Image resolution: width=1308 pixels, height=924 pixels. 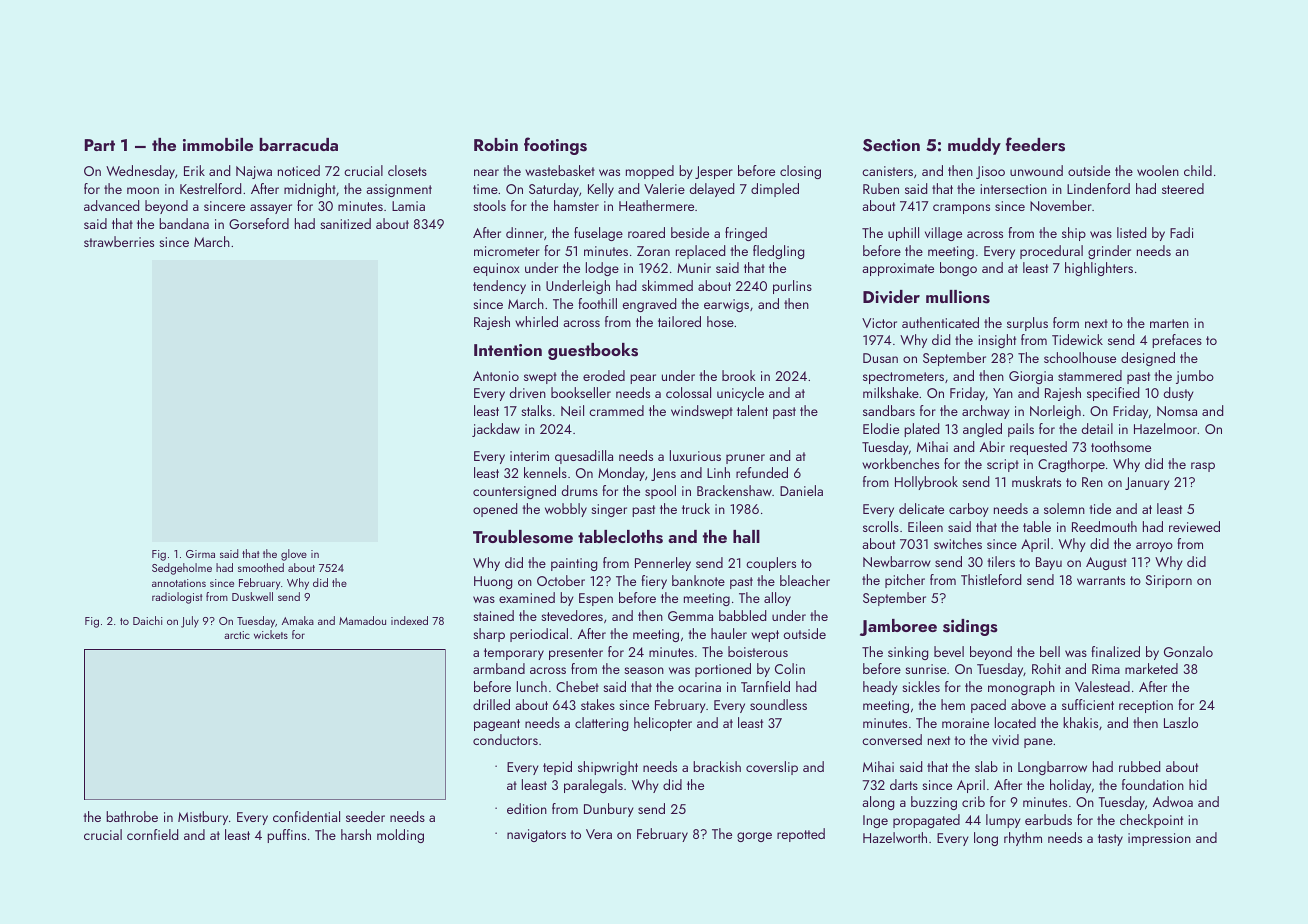 I want to click on gorge, so click(x=754, y=837).
